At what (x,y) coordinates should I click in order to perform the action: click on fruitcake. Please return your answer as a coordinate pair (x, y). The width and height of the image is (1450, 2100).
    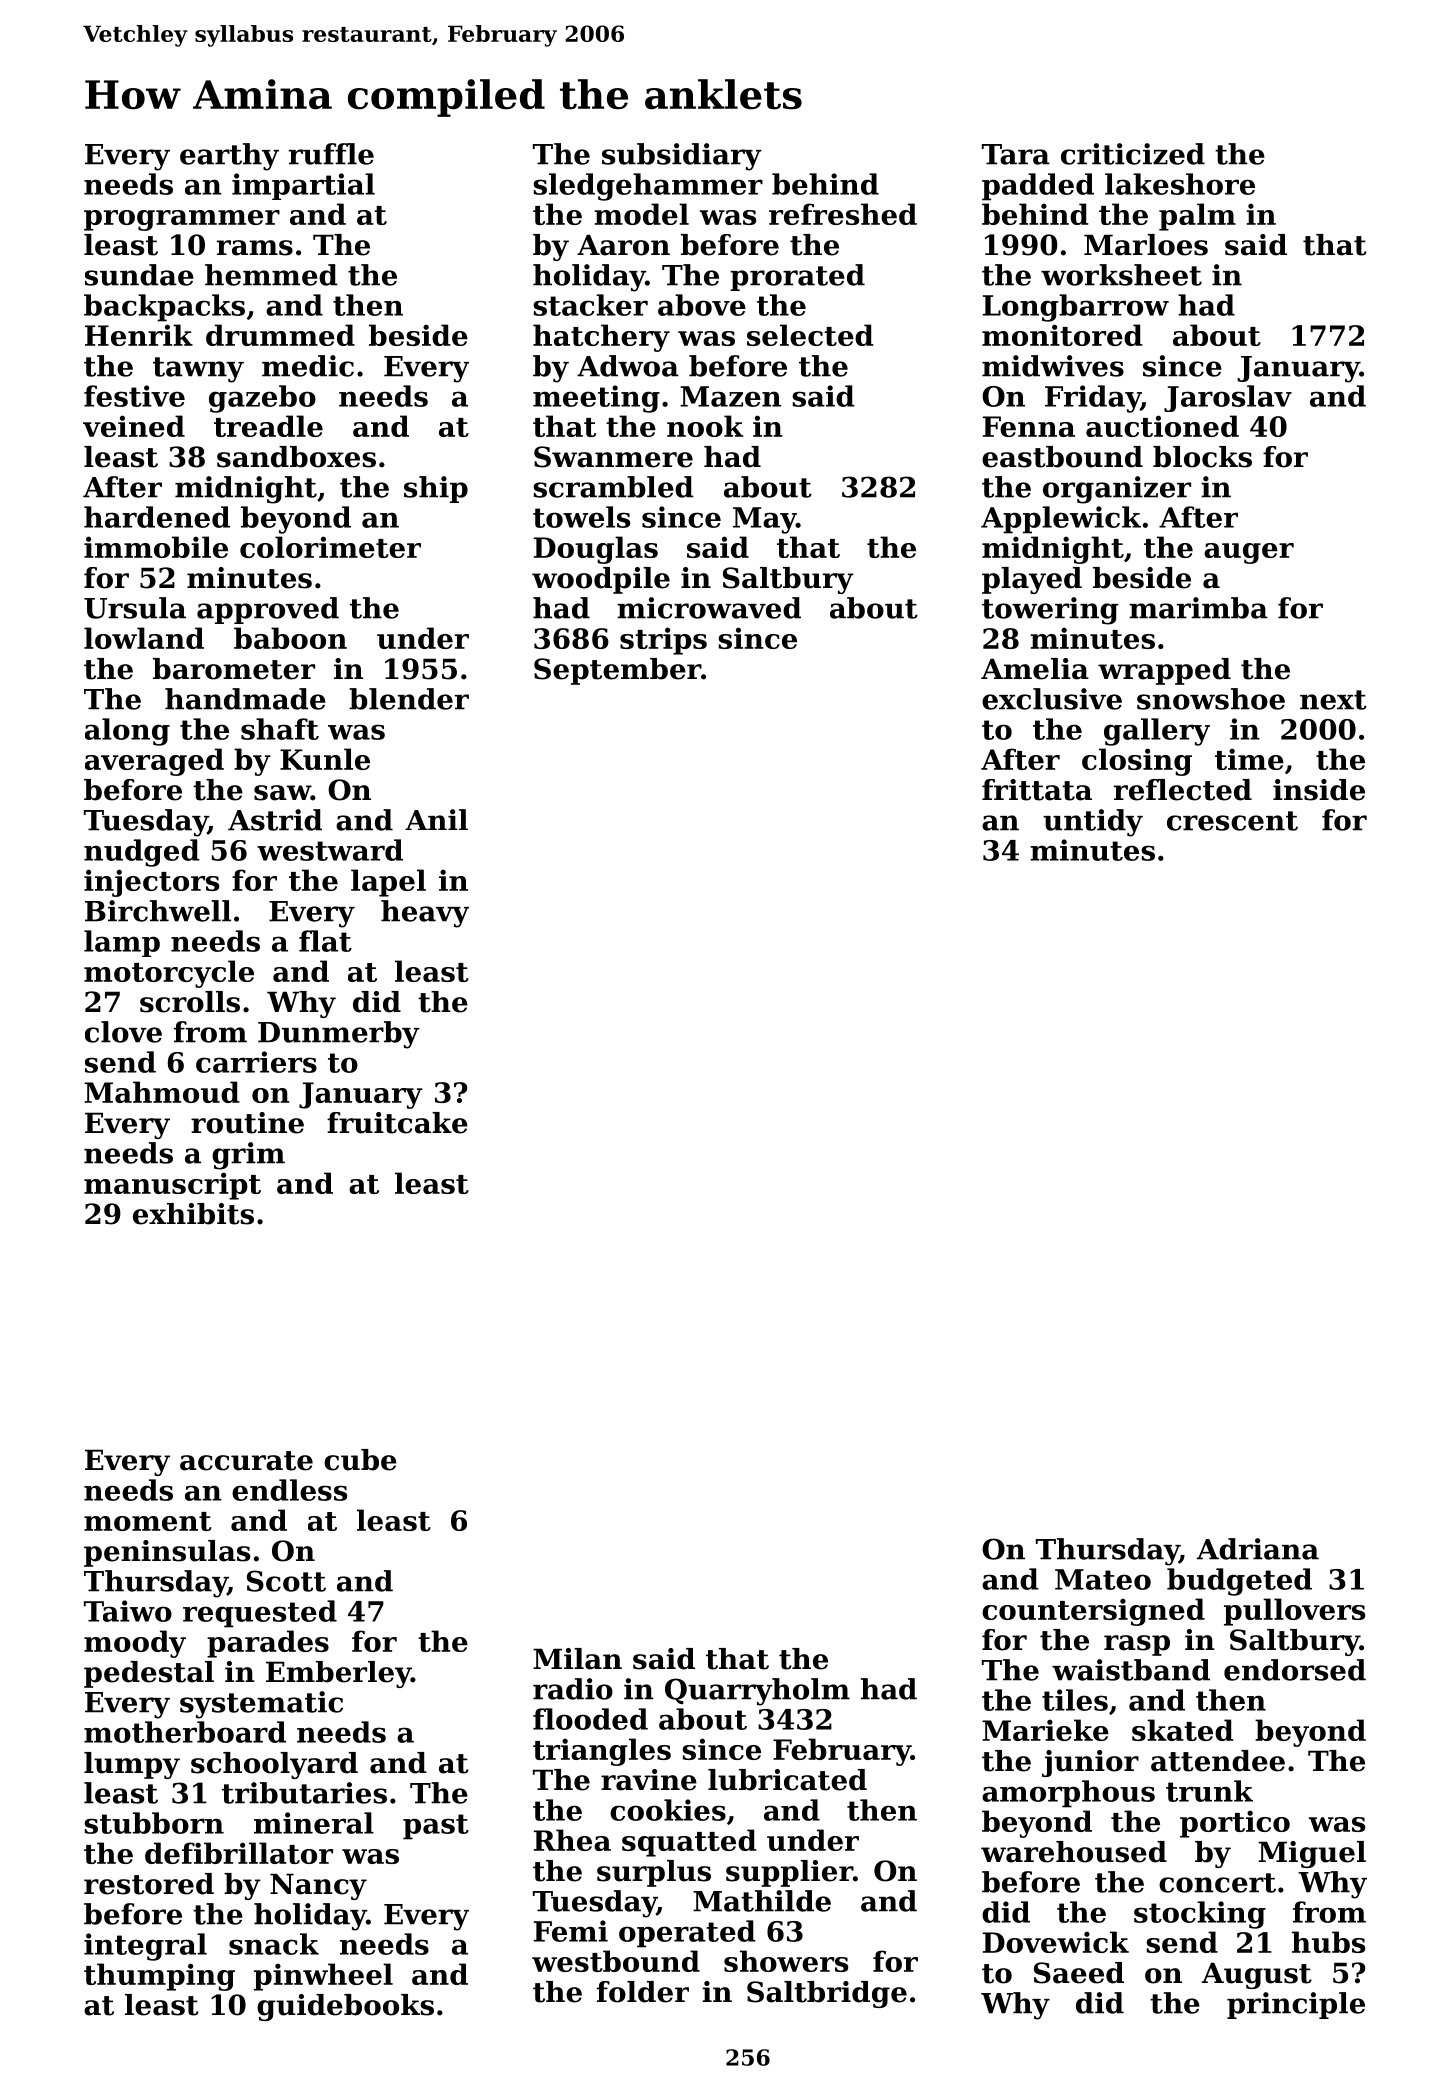
    Looking at the image, I should click on (397, 1123).
